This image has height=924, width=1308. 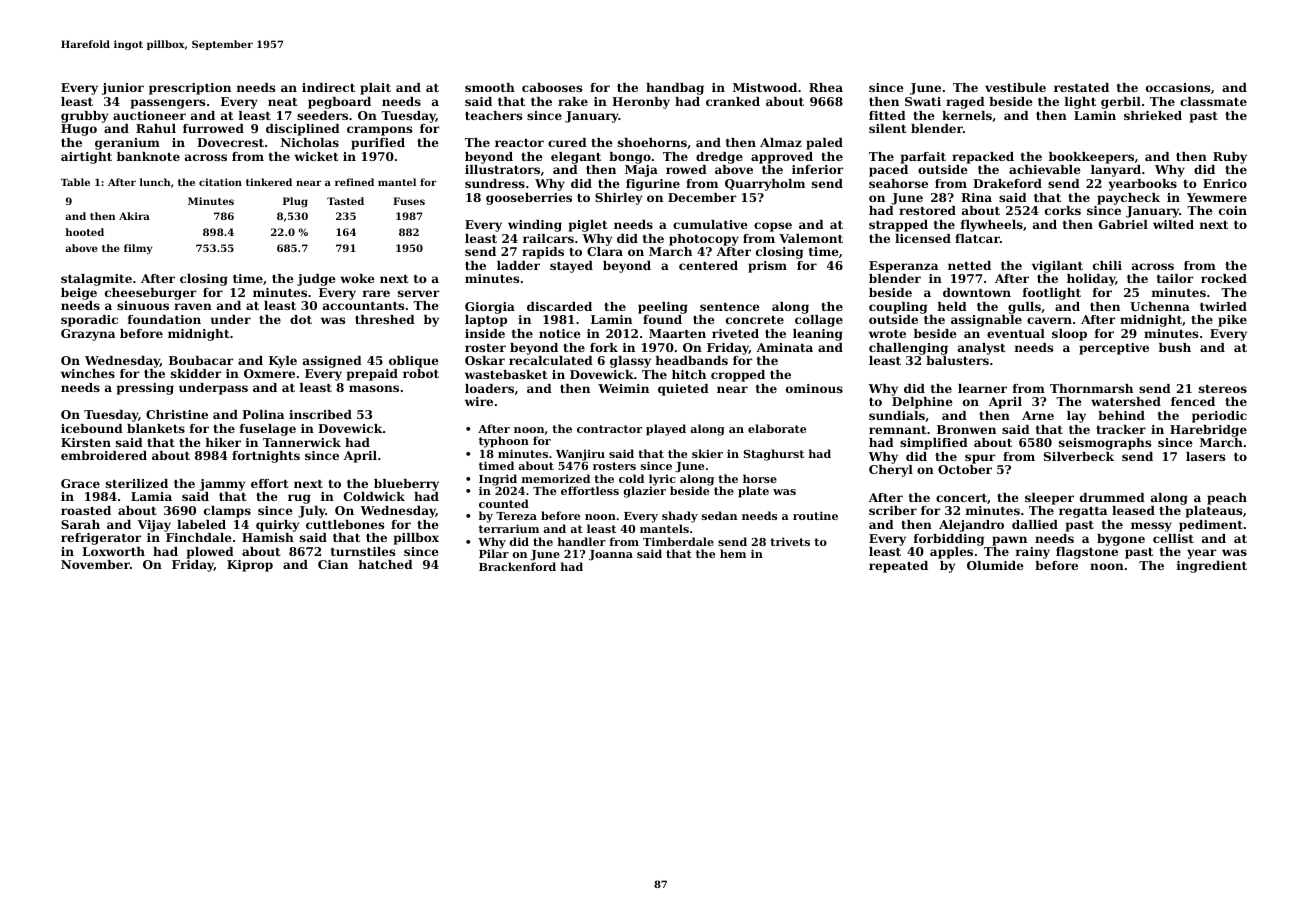 I want to click on reactor, so click(x=519, y=143).
